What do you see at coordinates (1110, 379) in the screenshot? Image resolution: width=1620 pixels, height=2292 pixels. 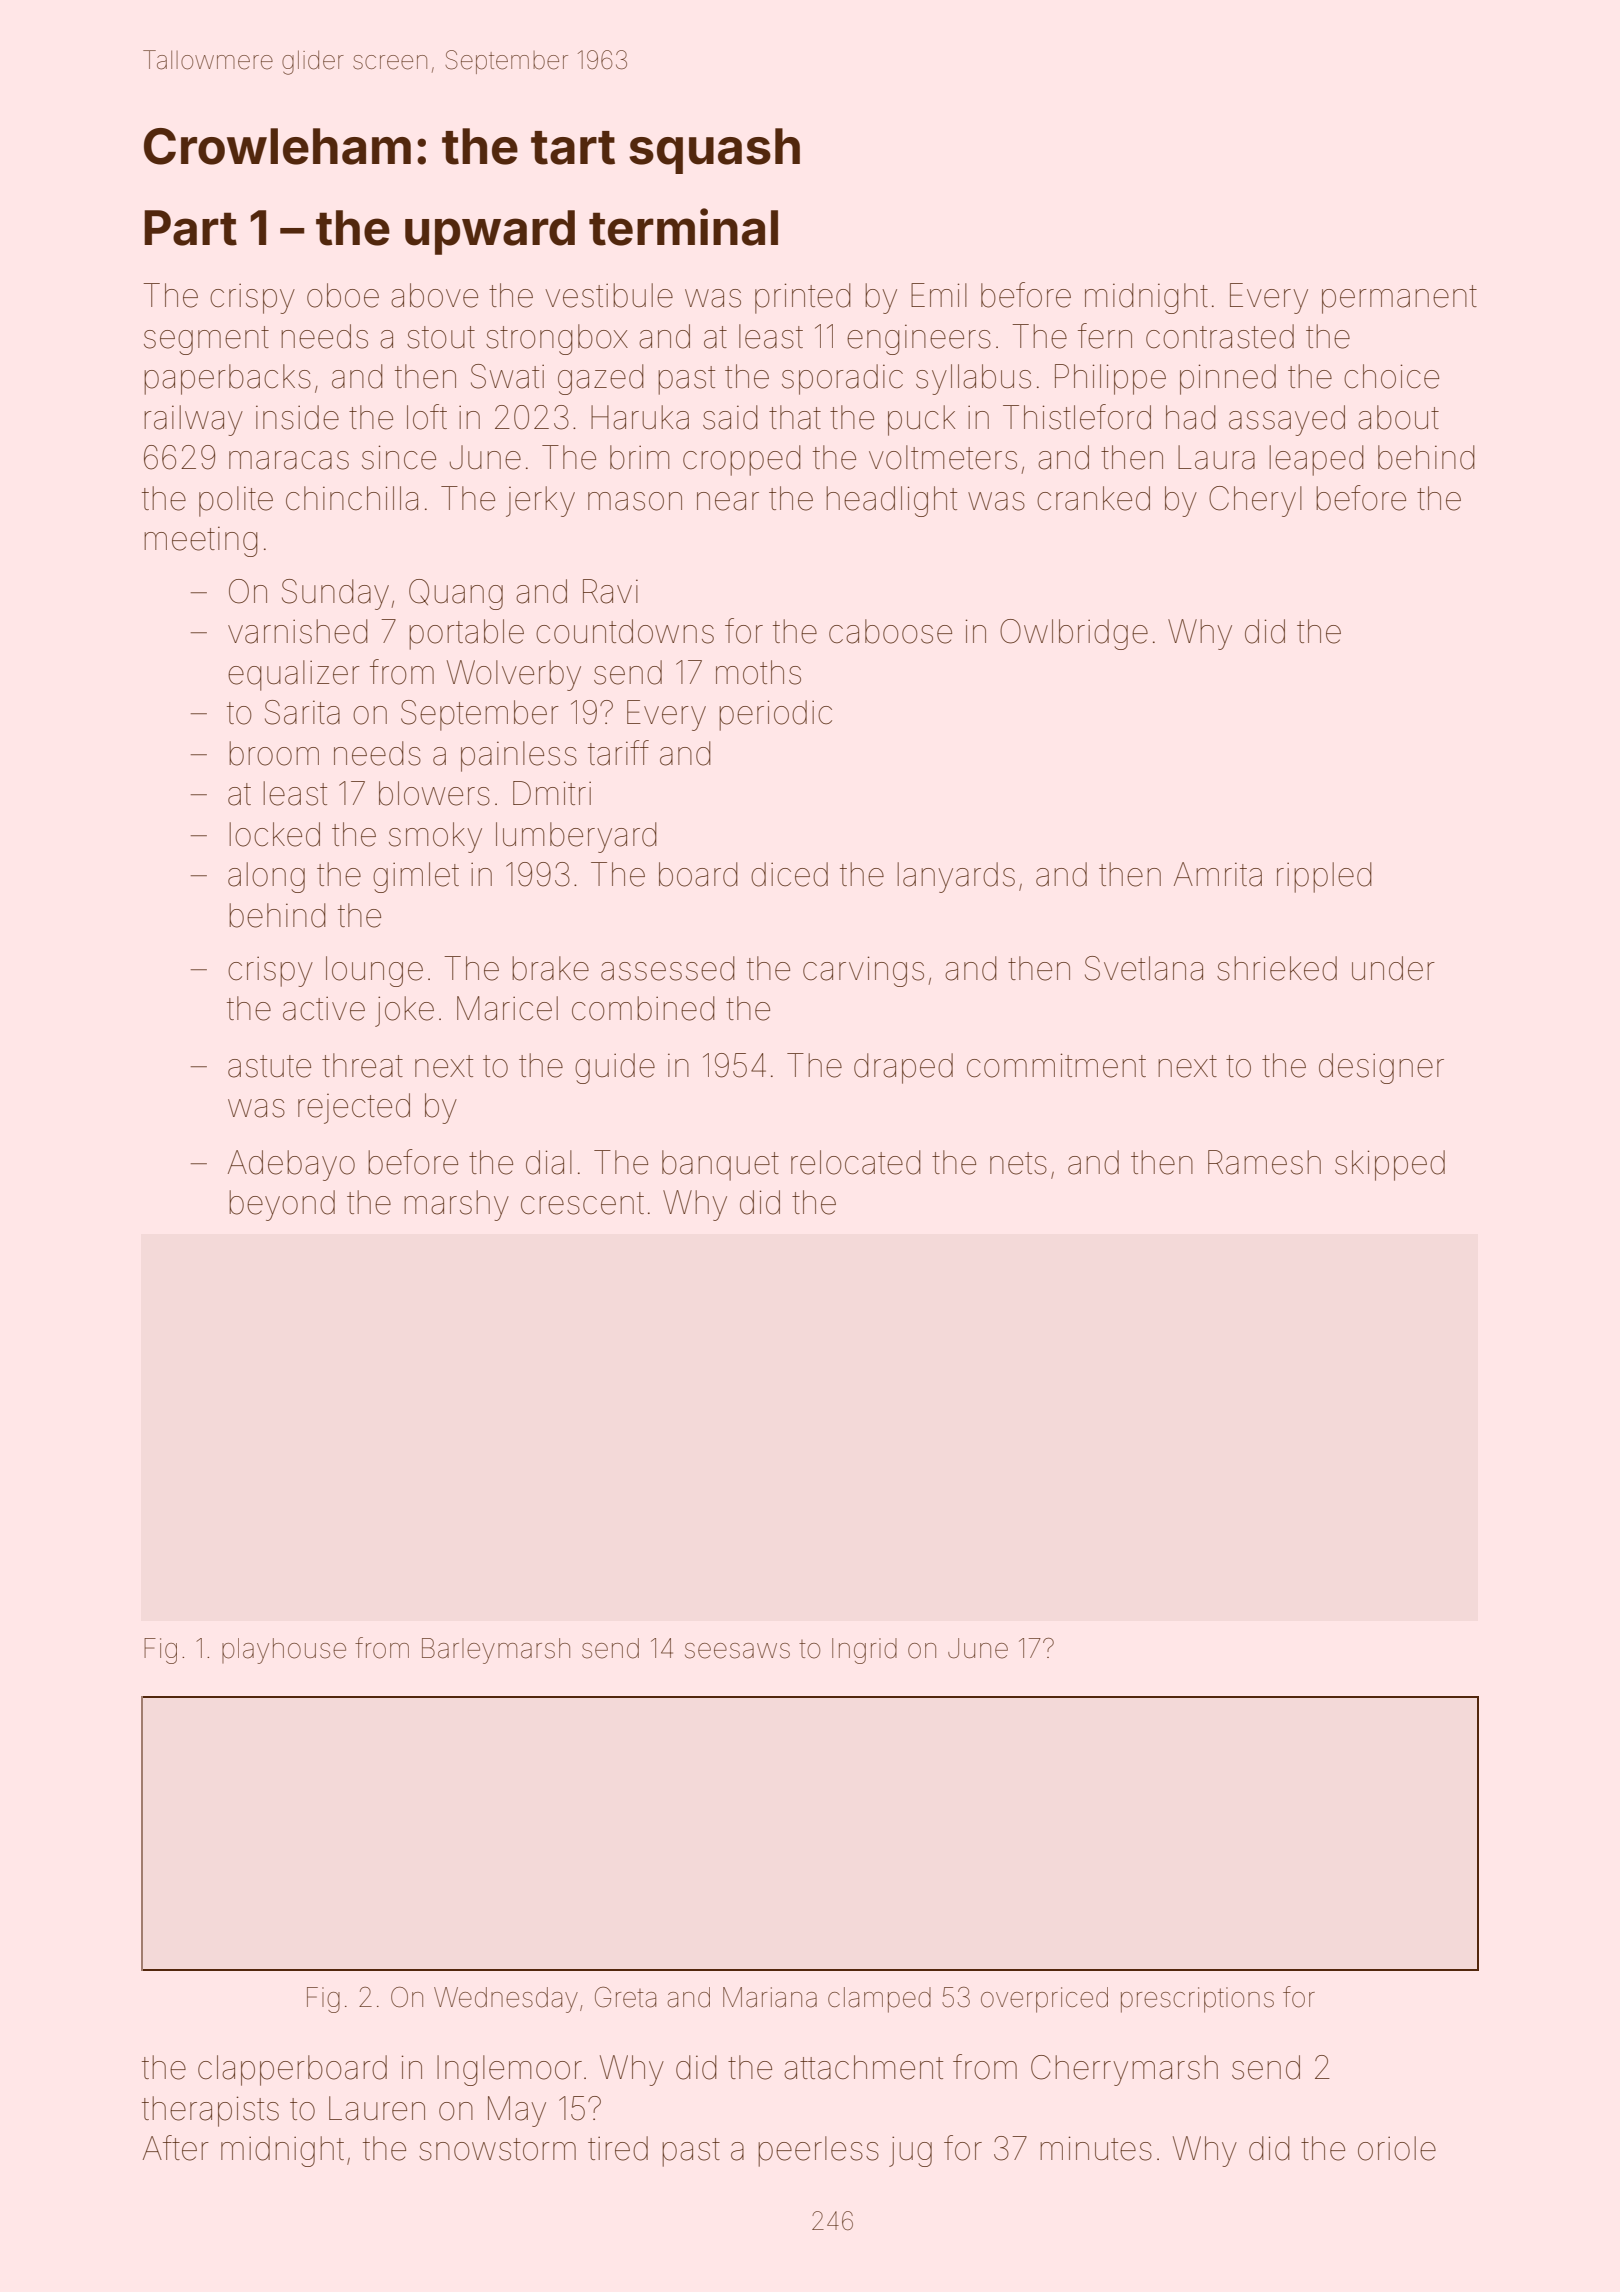 I see `Philippe` at bounding box center [1110, 379].
